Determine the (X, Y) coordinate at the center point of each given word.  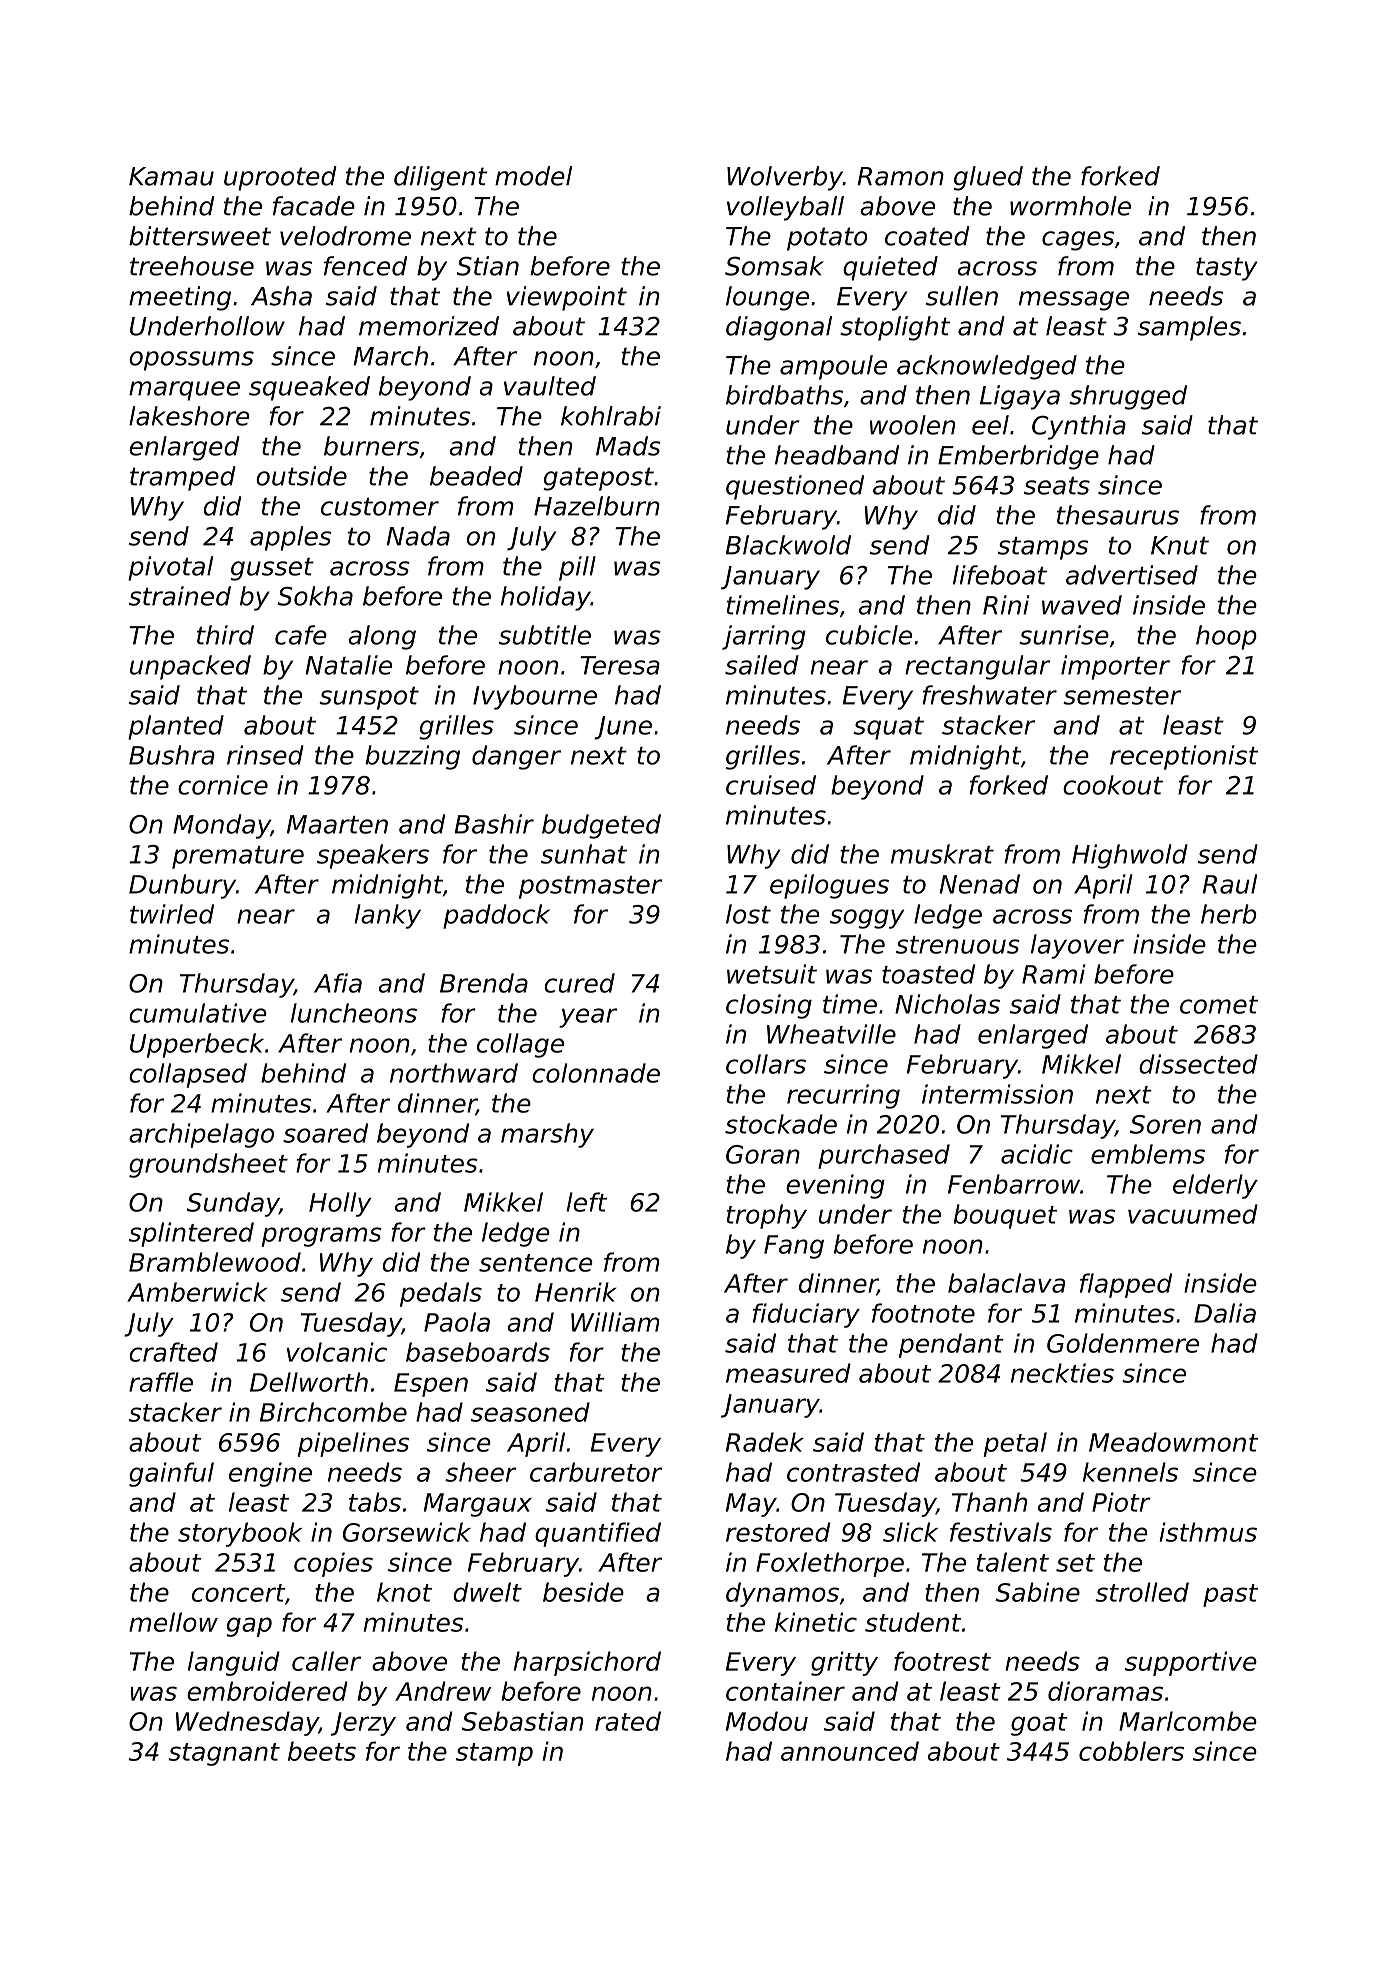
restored (778, 1532)
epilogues (829, 886)
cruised (771, 785)
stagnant (224, 1754)
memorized (429, 326)
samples (1189, 328)
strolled (1142, 1592)
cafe (301, 635)
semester (1122, 696)
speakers (373, 856)
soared (325, 1133)
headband (837, 455)
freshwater (990, 695)
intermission (997, 1094)
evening (835, 1186)
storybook (240, 1534)
